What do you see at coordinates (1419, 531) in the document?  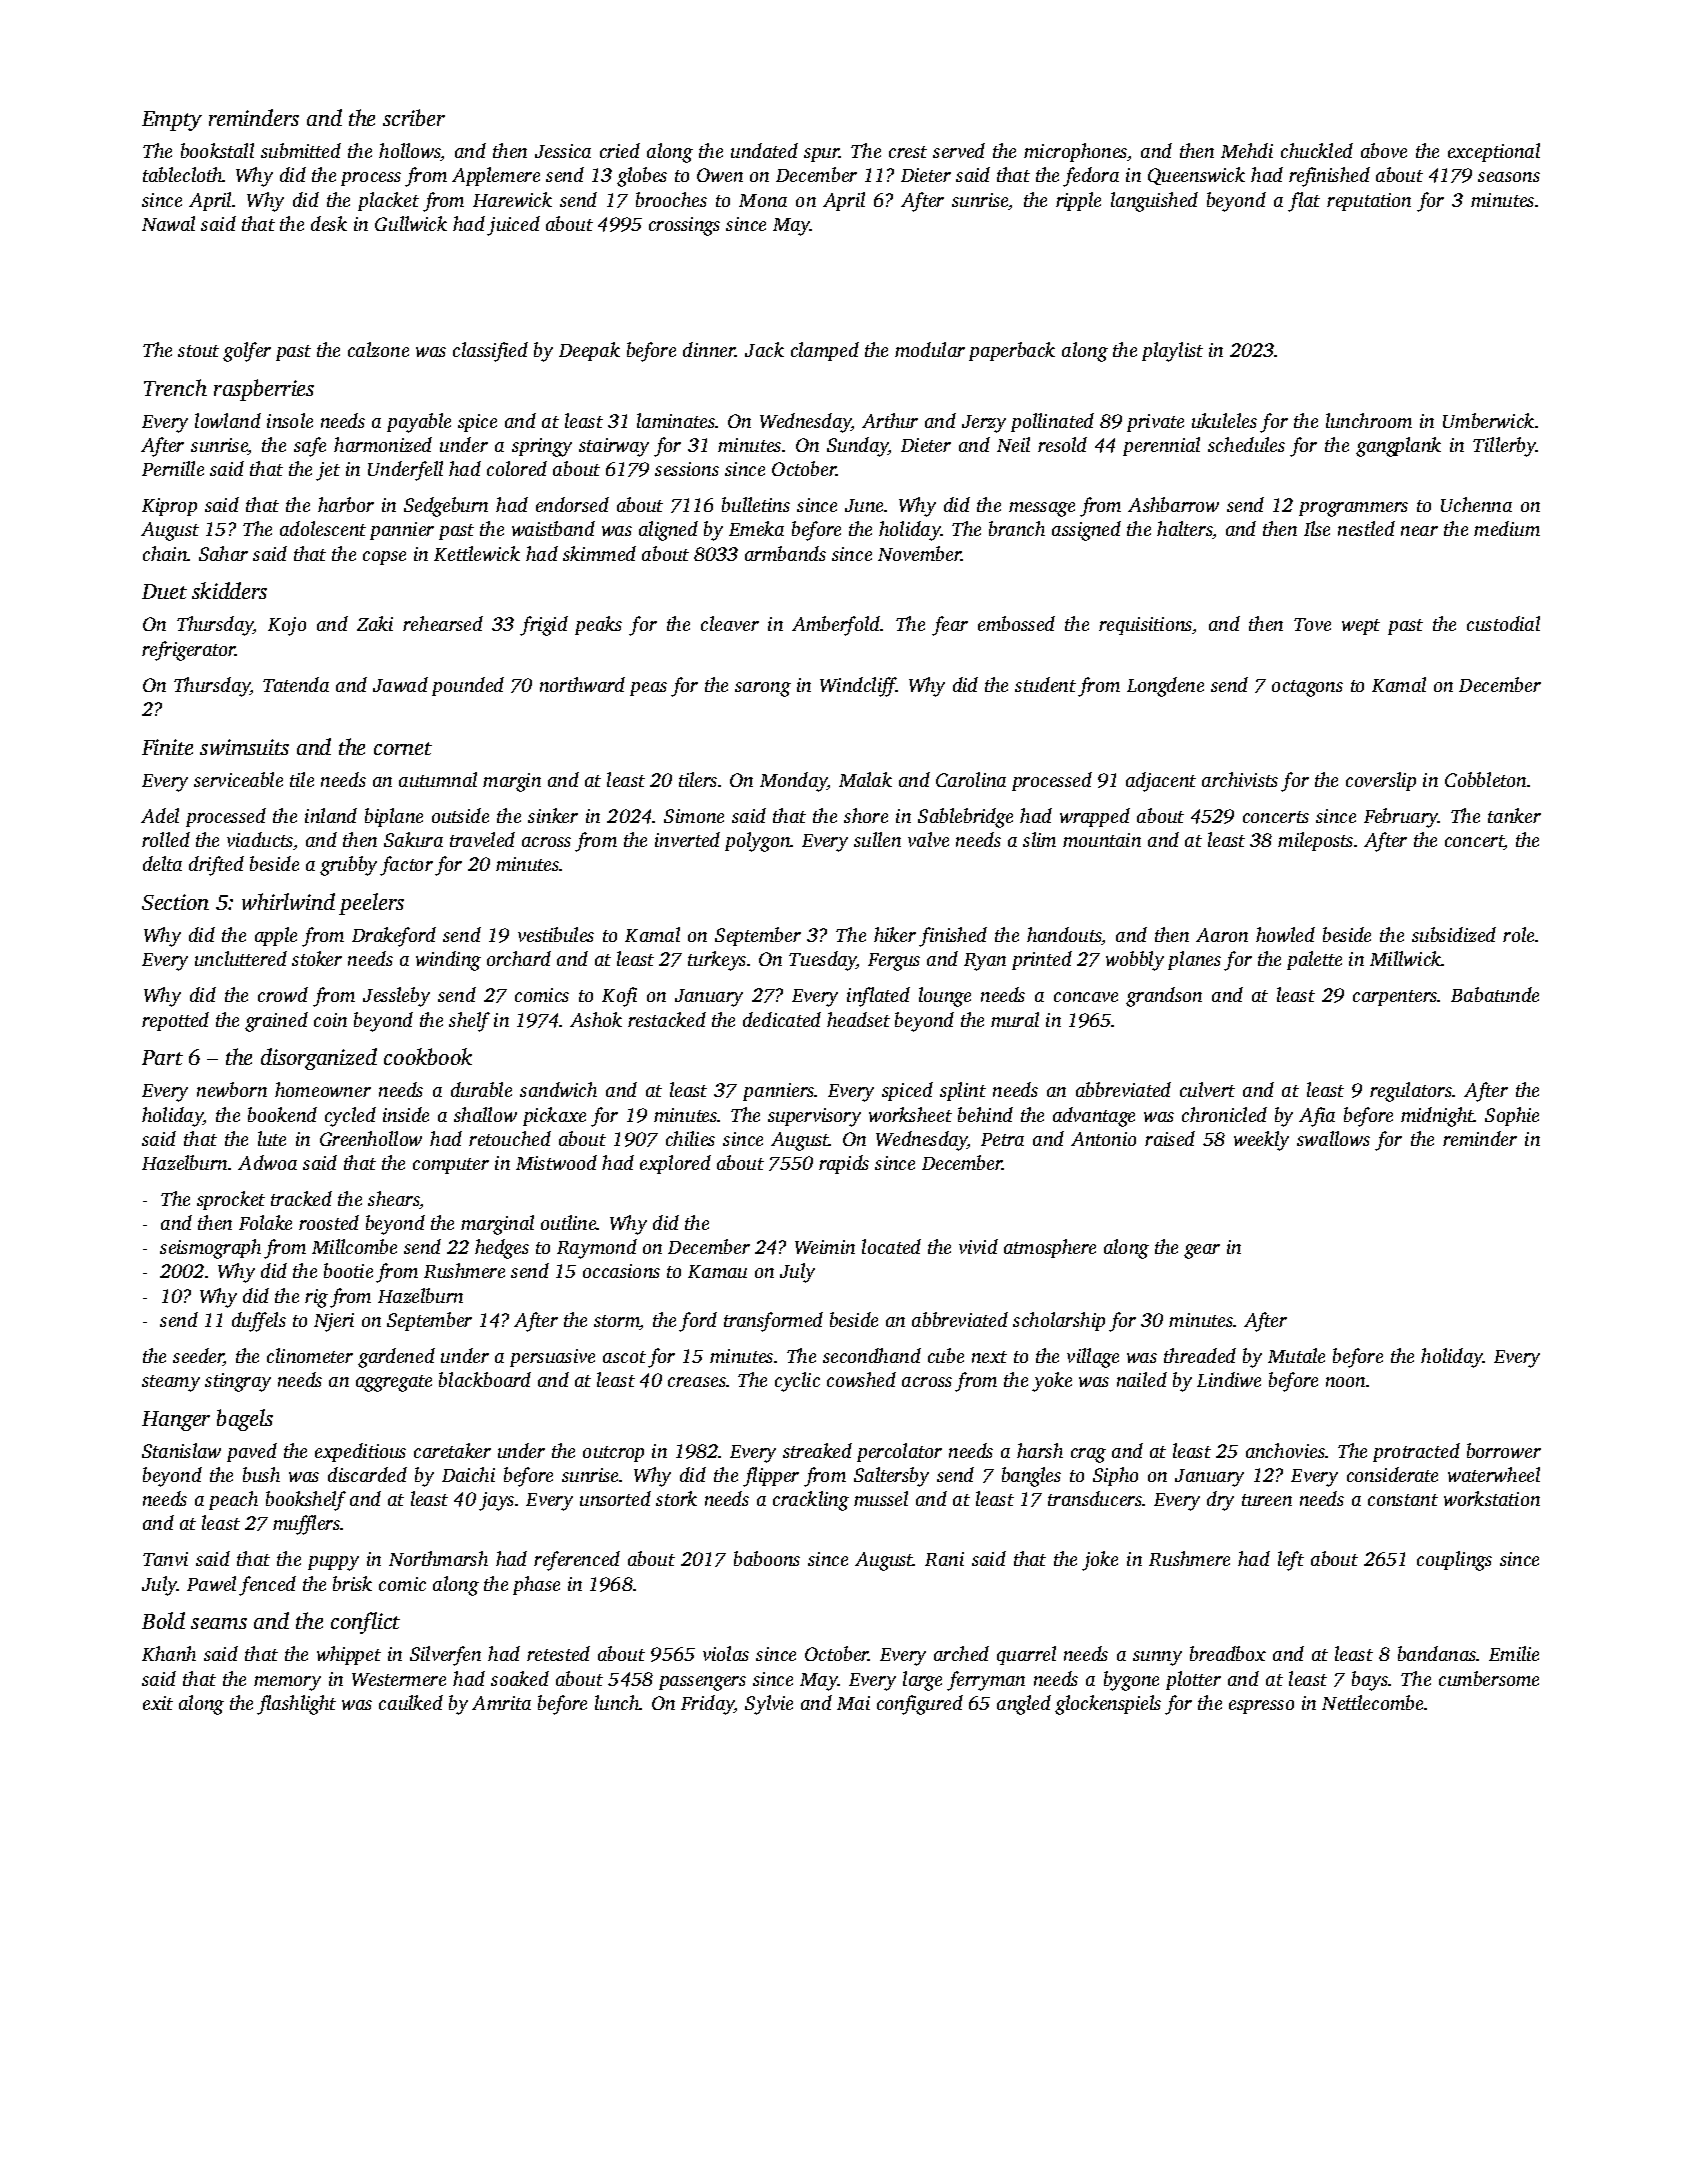 I see `near` at bounding box center [1419, 531].
